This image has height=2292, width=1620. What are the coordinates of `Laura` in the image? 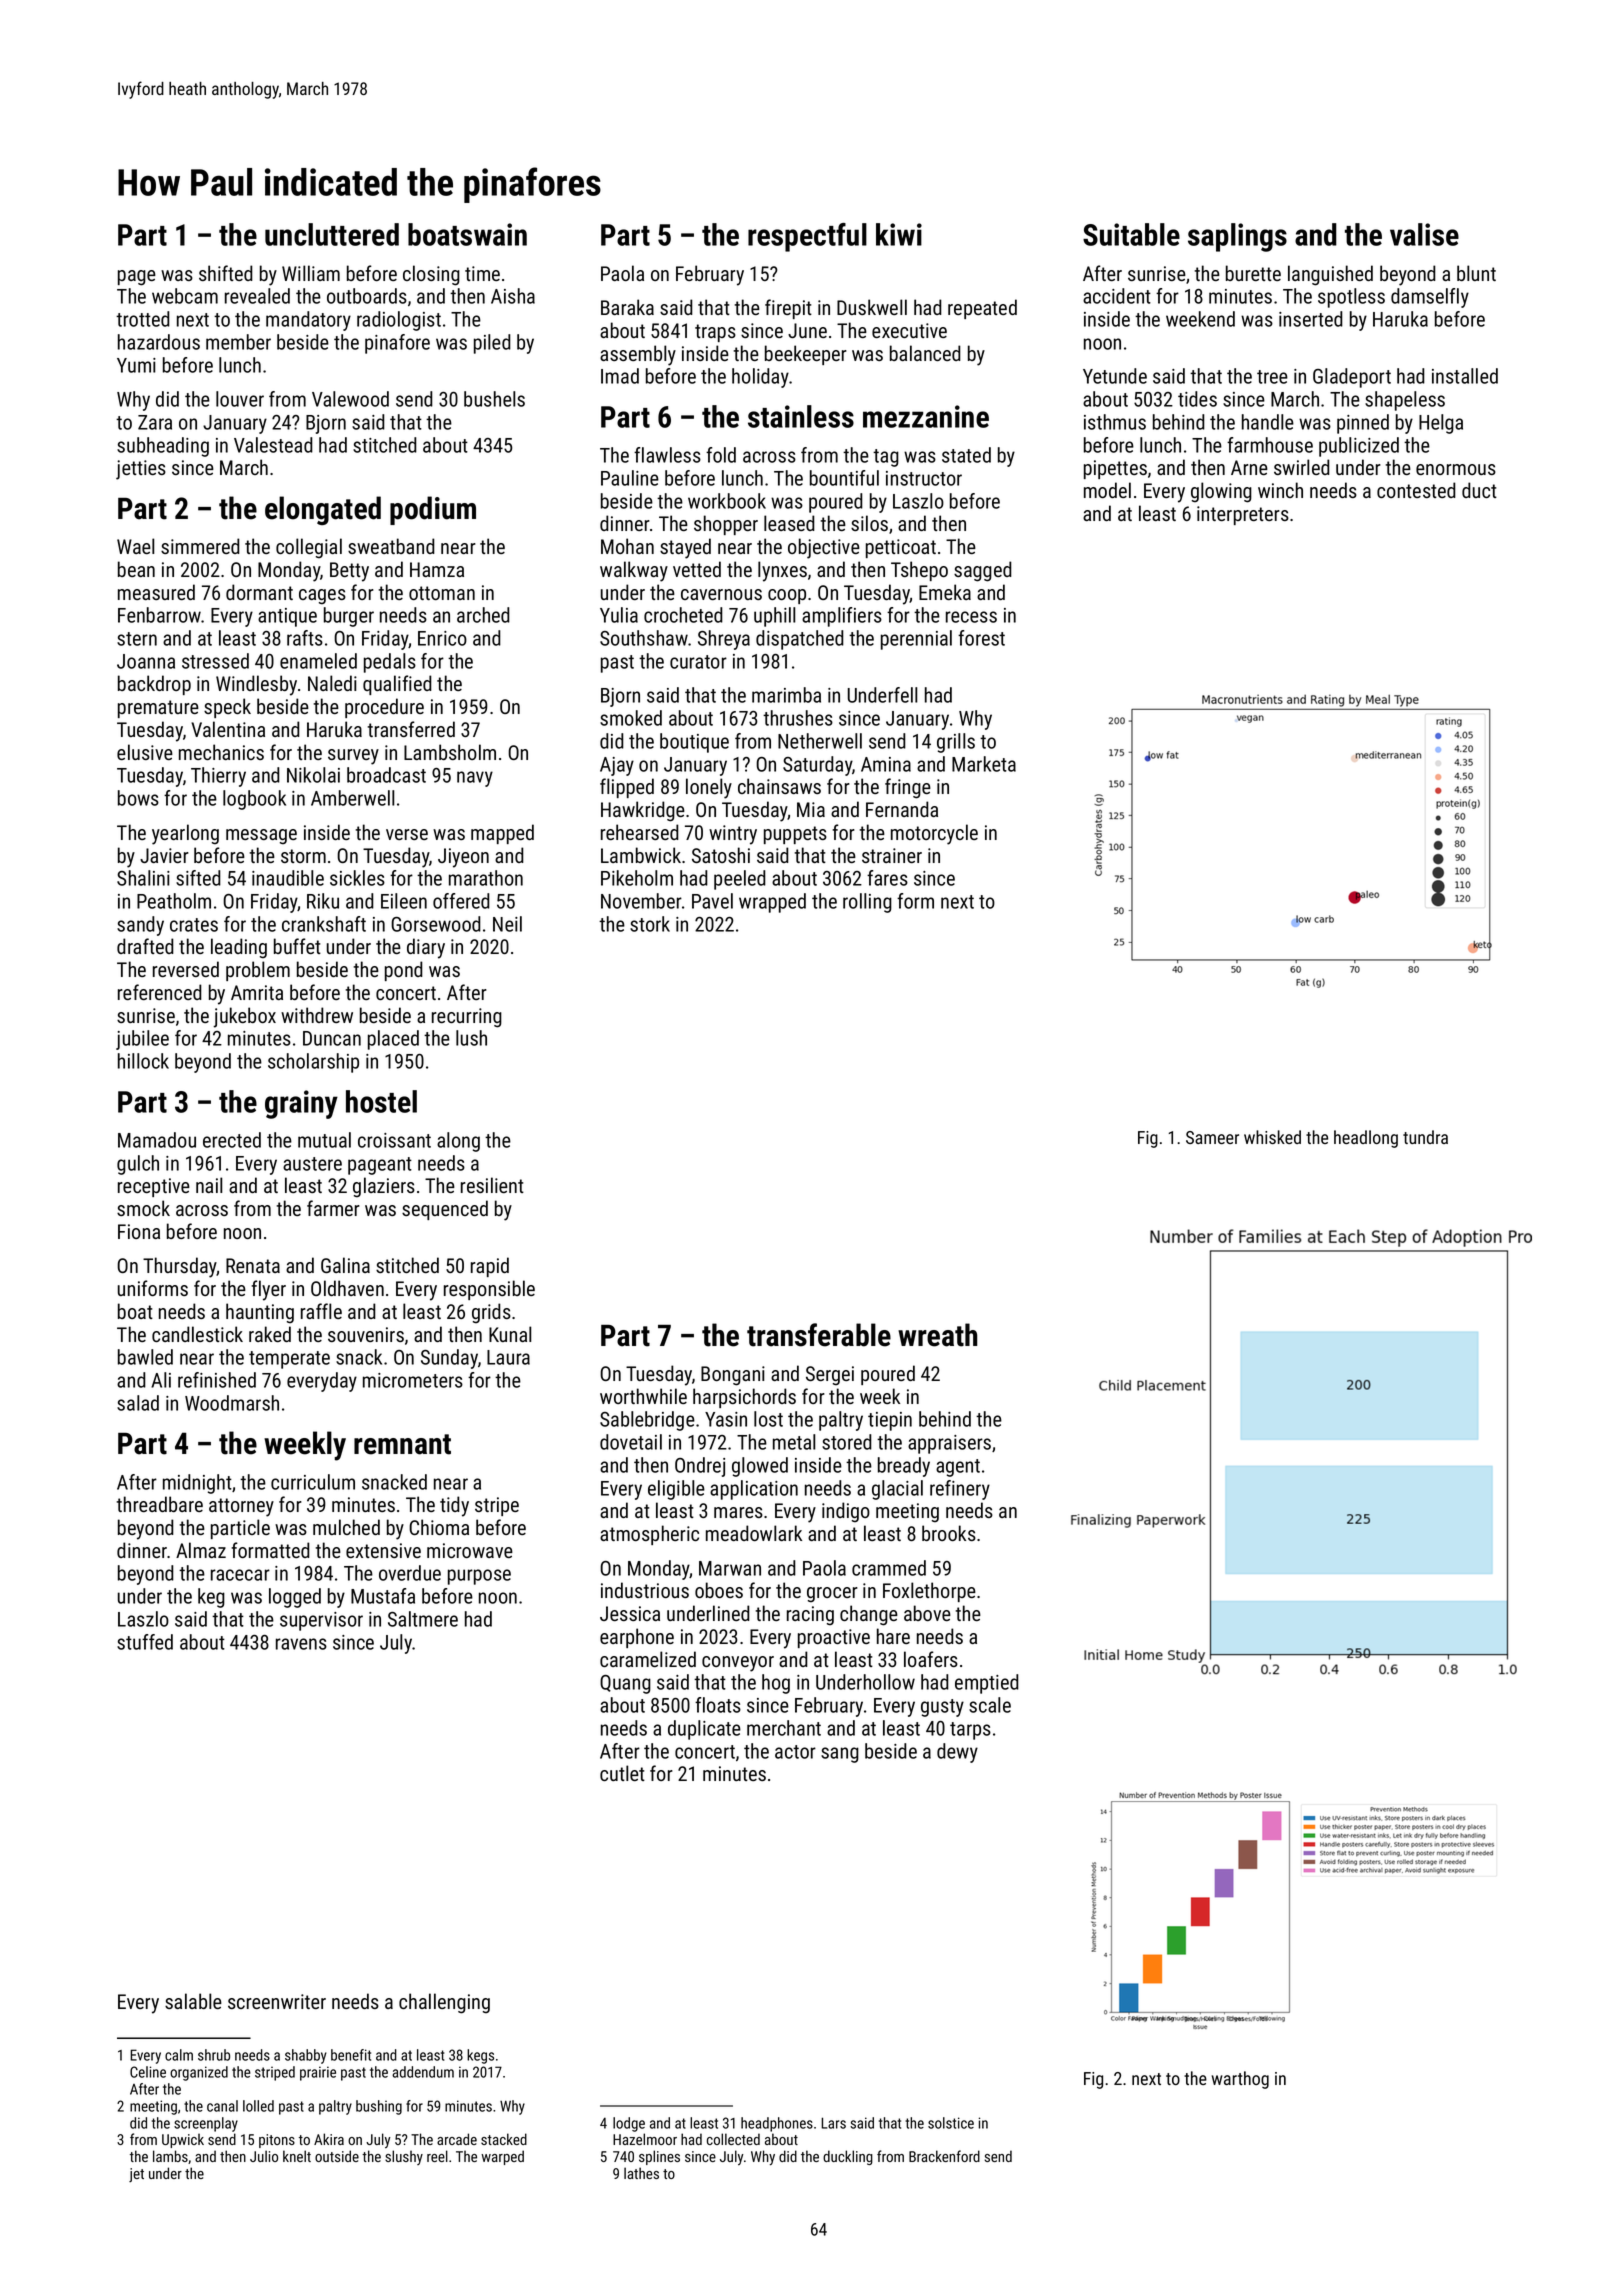 It's located at (508, 1357).
